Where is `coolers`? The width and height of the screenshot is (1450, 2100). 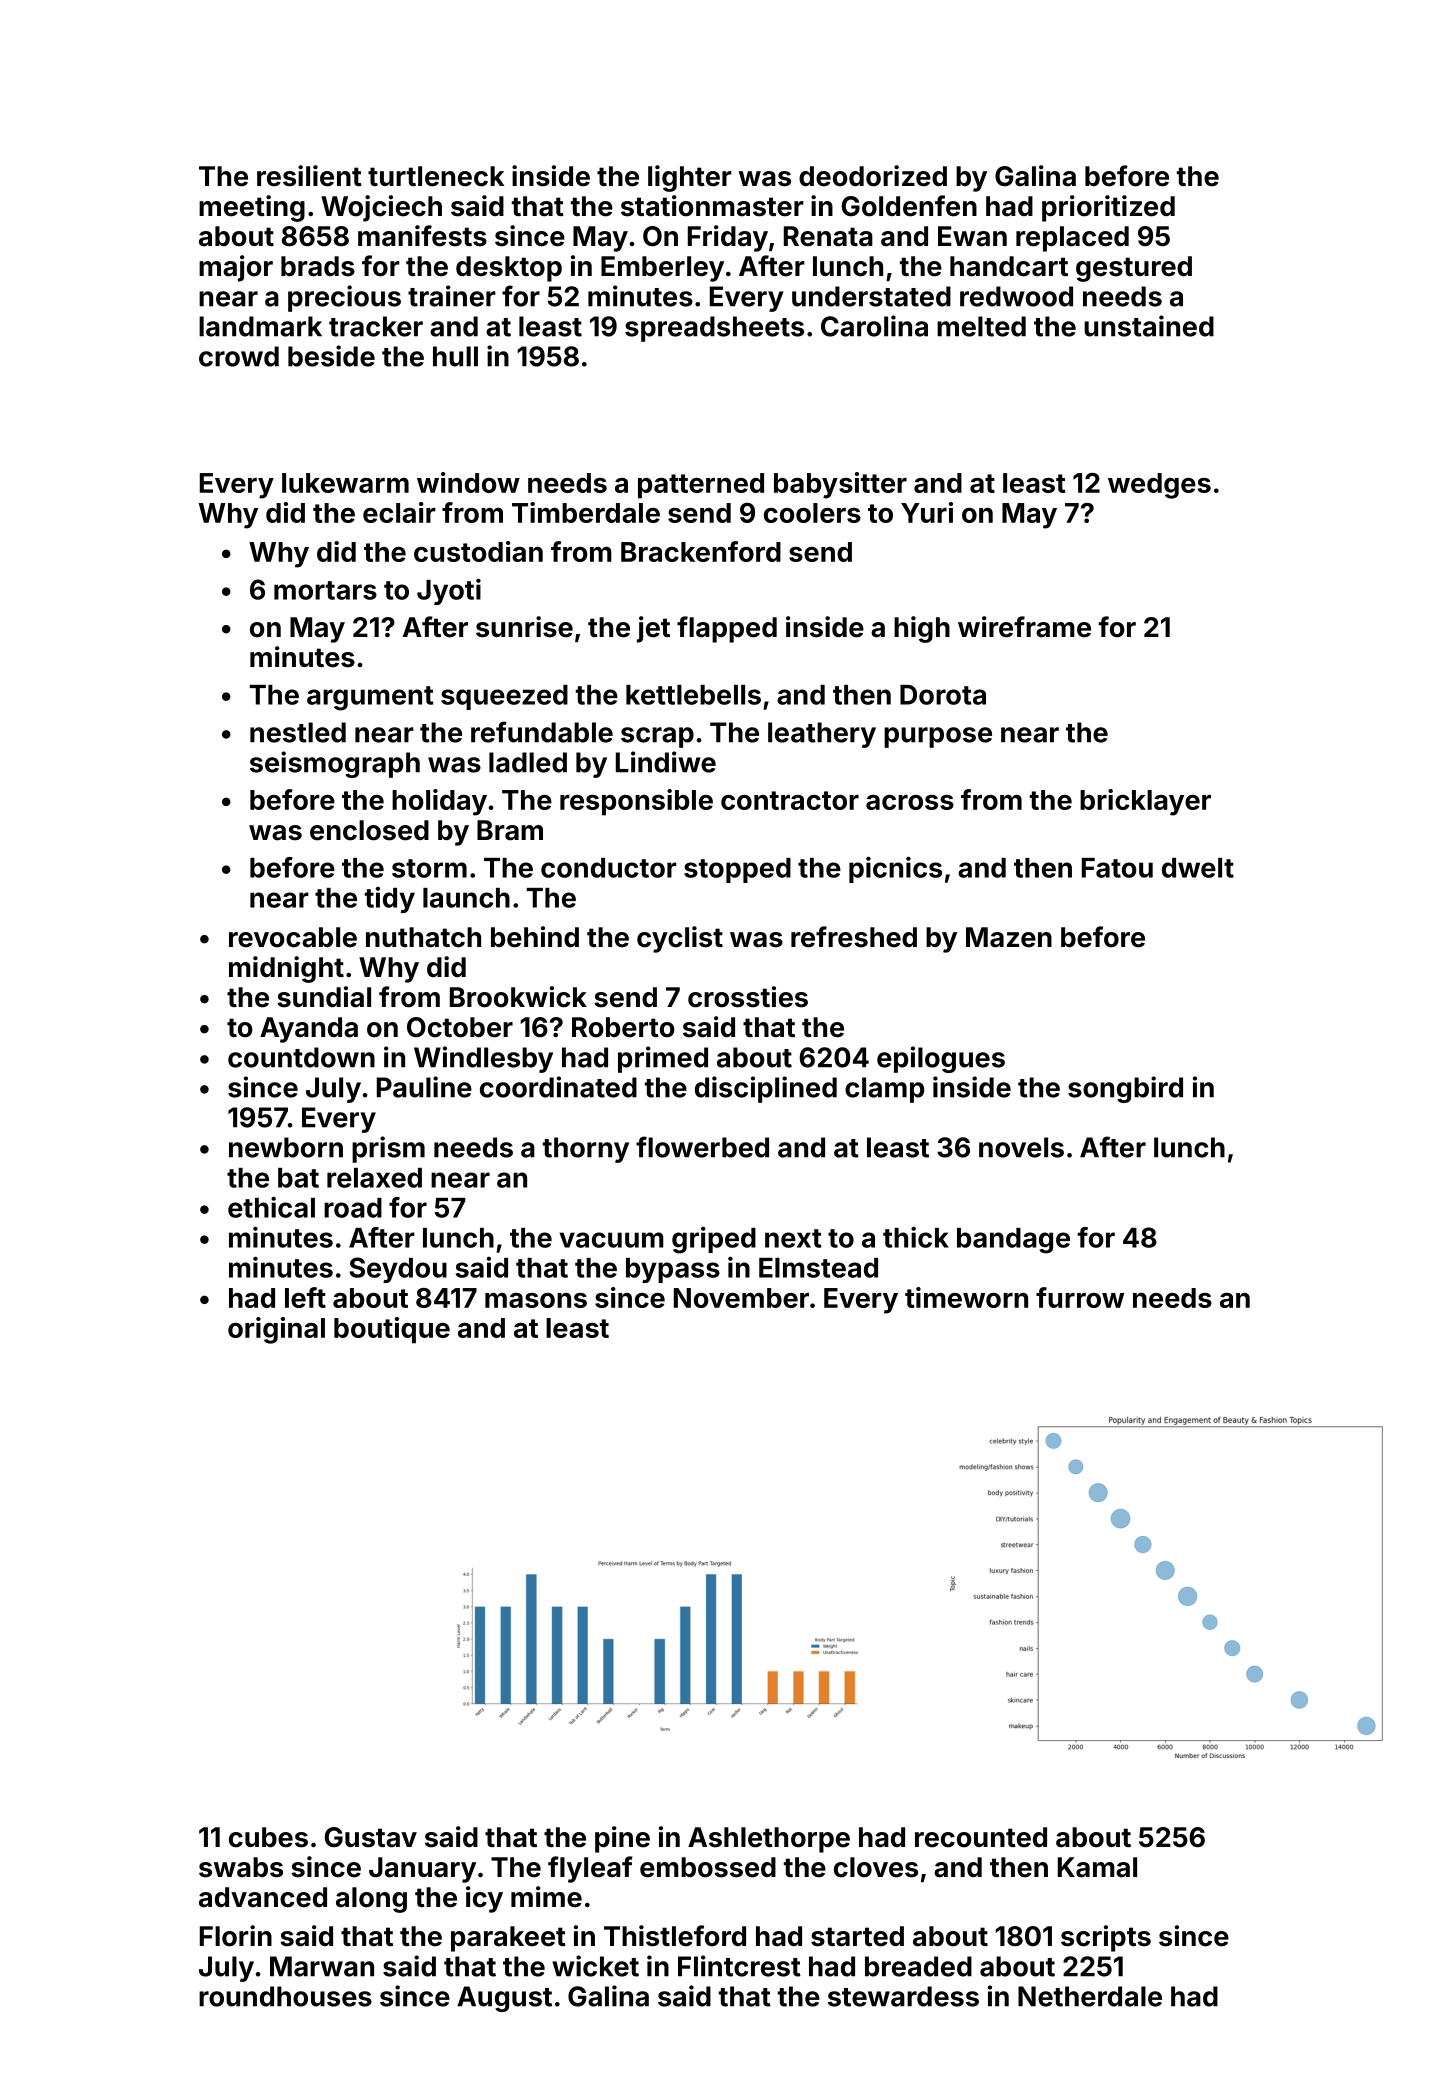
coolers is located at coordinates (812, 513).
